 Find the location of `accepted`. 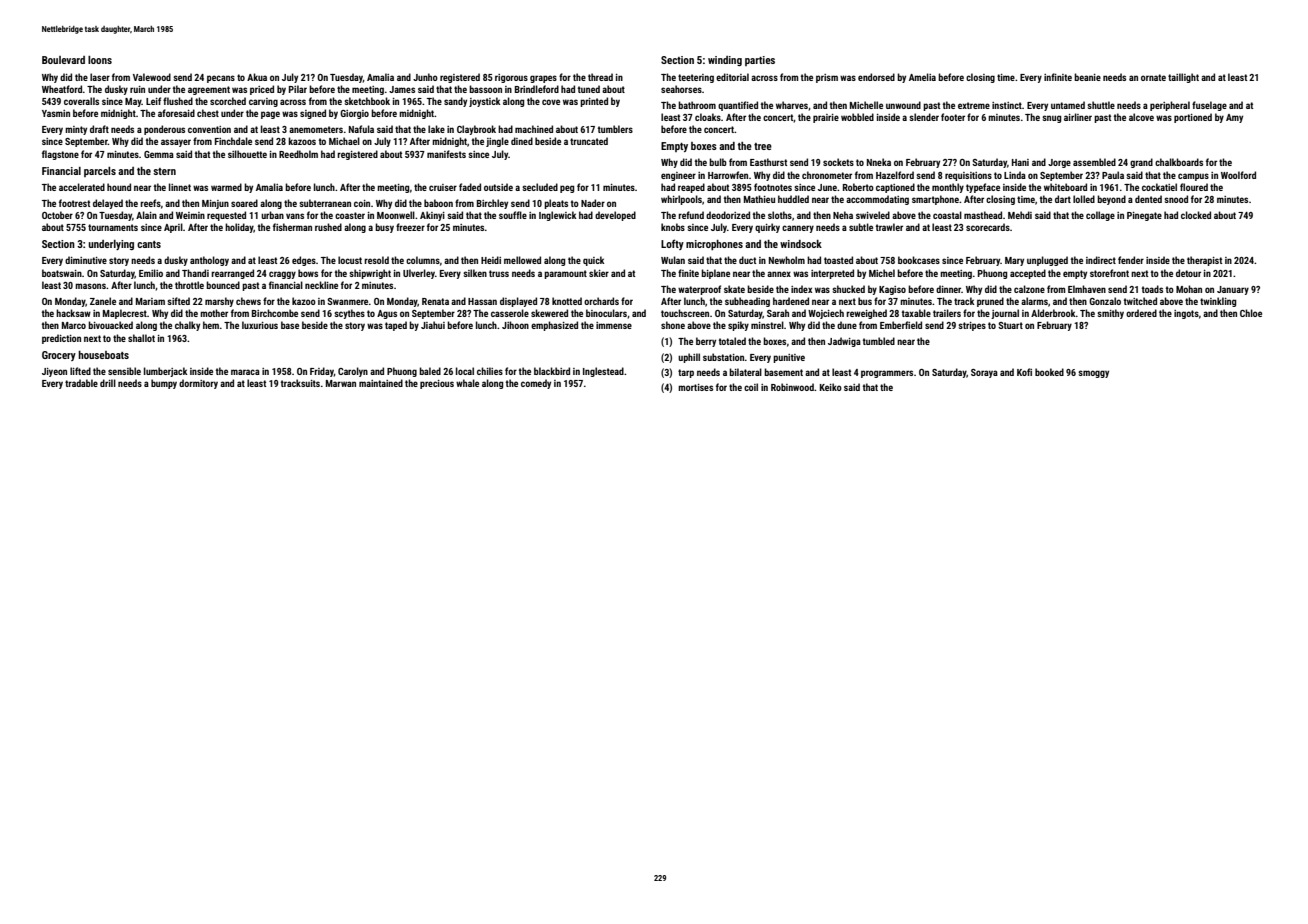

accepted is located at coordinates (1028, 274).
